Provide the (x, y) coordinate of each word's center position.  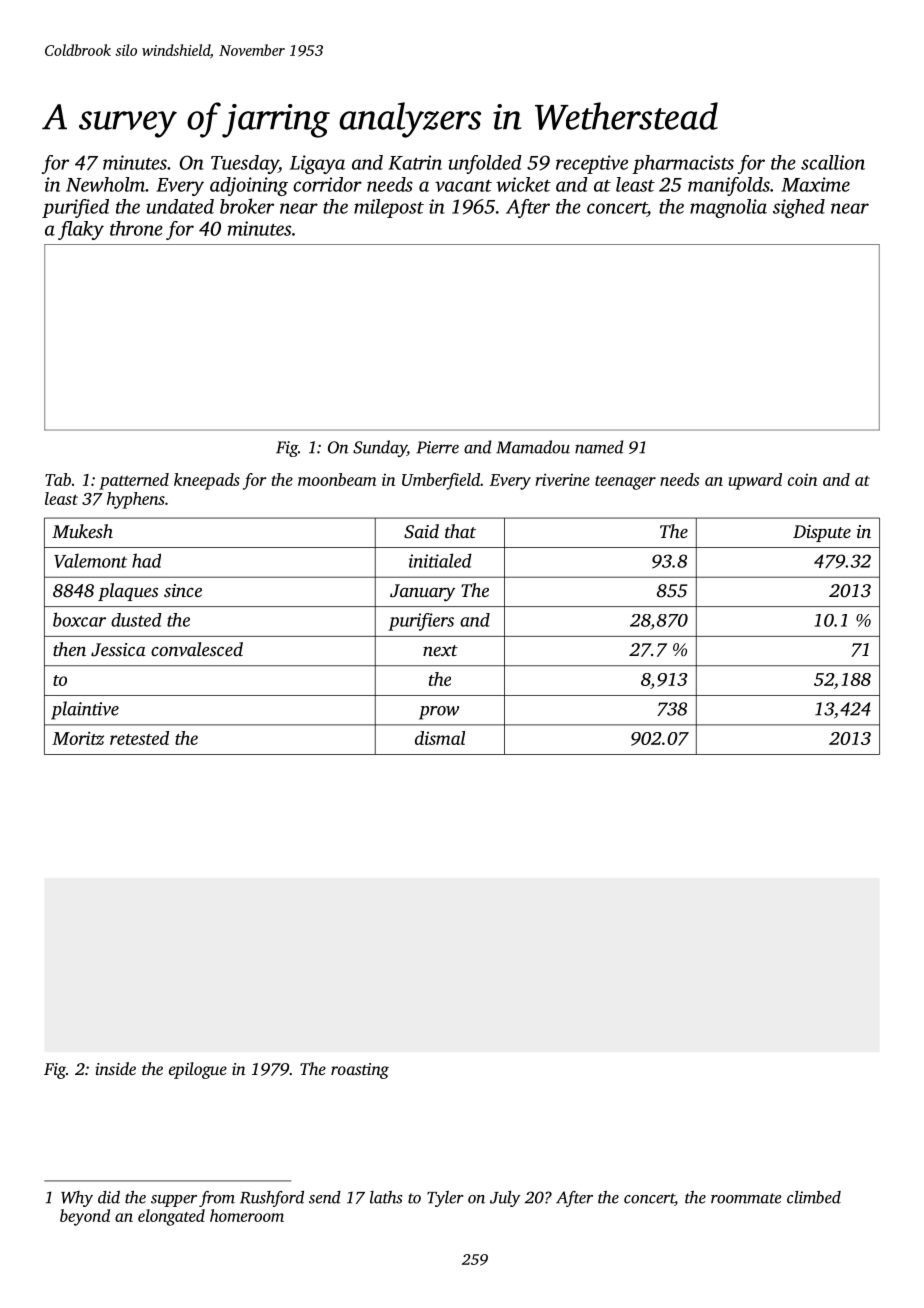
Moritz (78, 738)
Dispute (822, 533)
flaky (81, 230)
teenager (625, 483)
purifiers (421, 622)
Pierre (437, 447)
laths (386, 1197)
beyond (85, 1217)
